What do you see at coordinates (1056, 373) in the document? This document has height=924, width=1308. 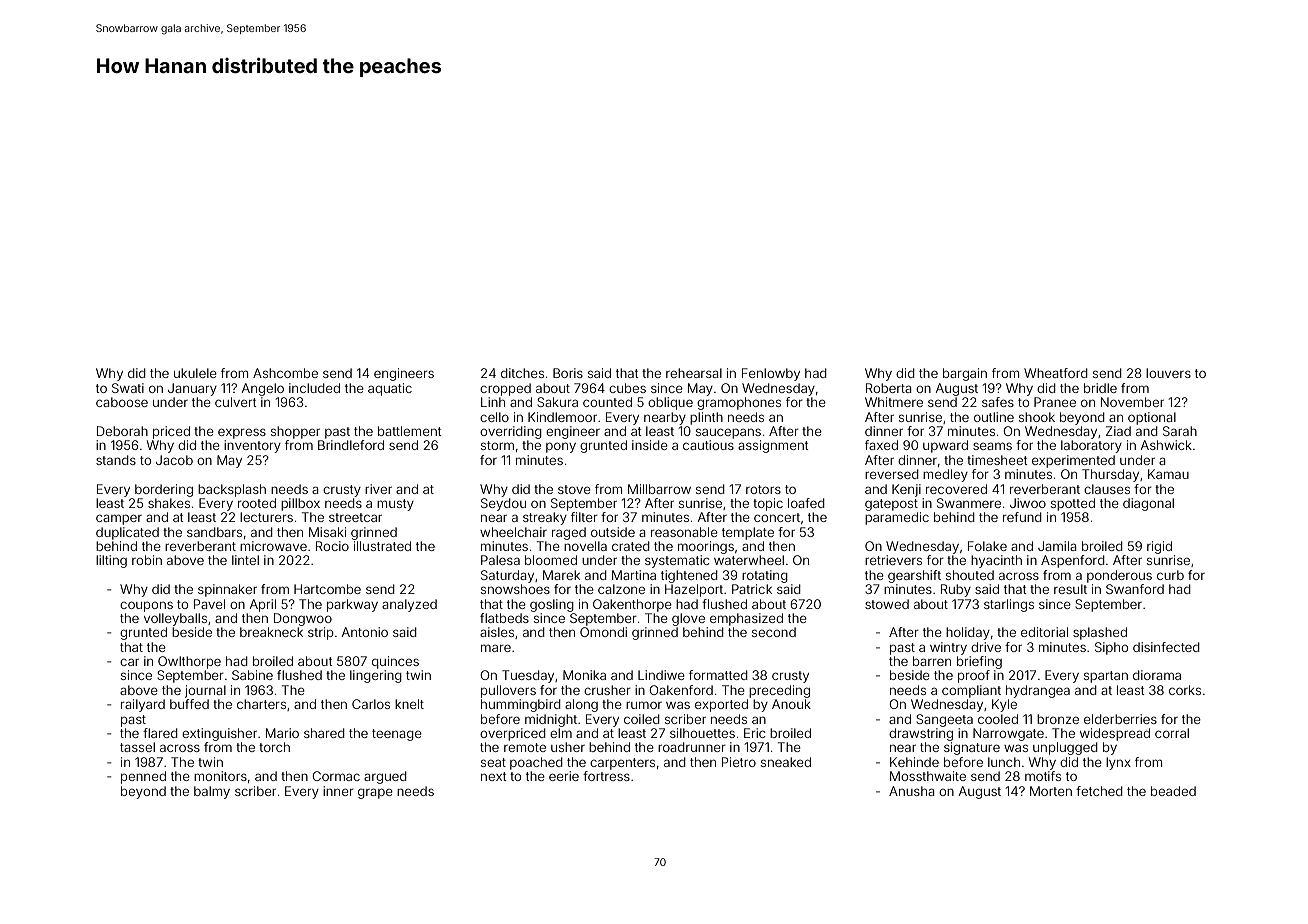 I see `Wheatford` at bounding box center [1056, 373].
